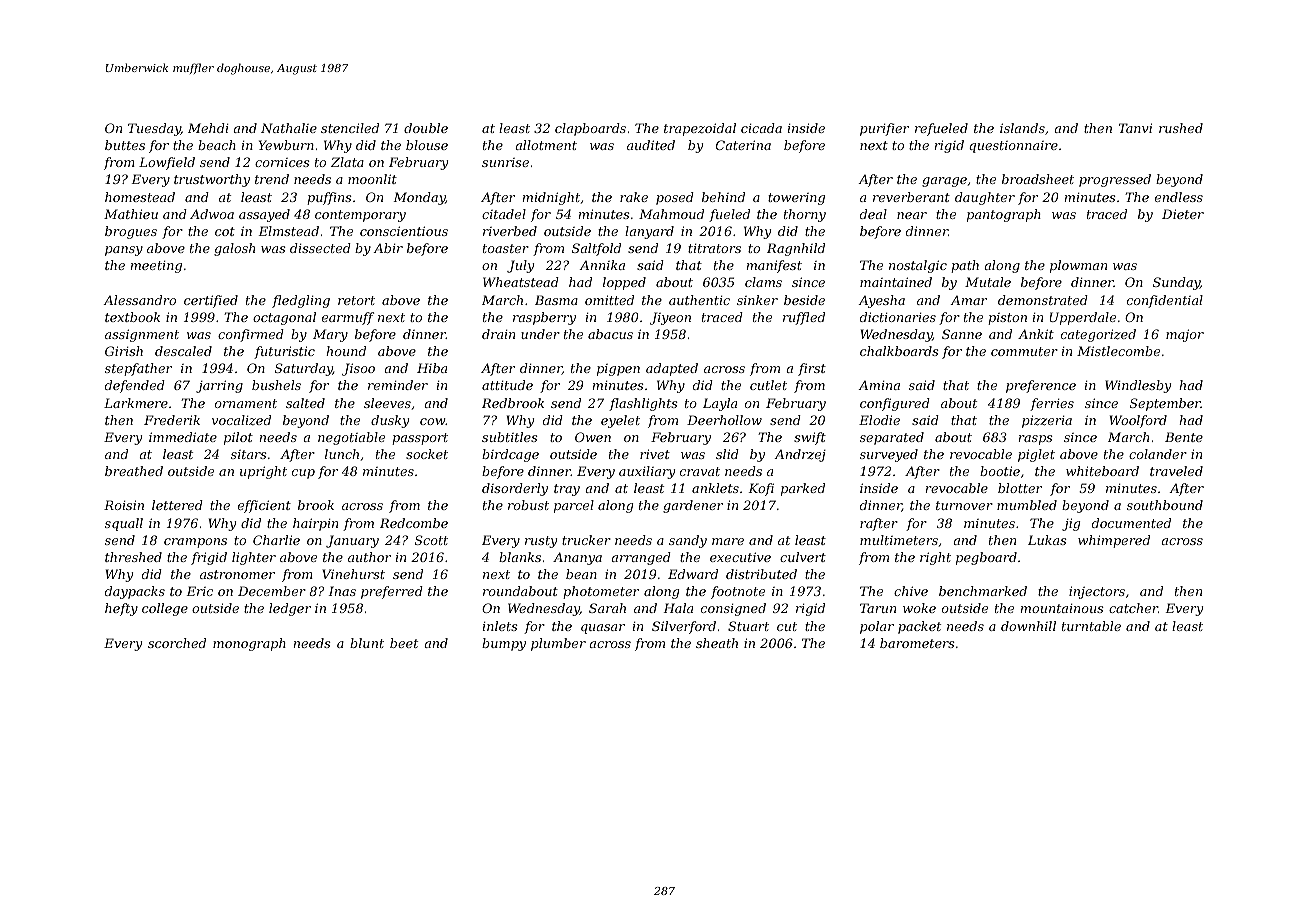  Describe the element at coordinates (499, 626) in the image. I see `inlets` at that location.
